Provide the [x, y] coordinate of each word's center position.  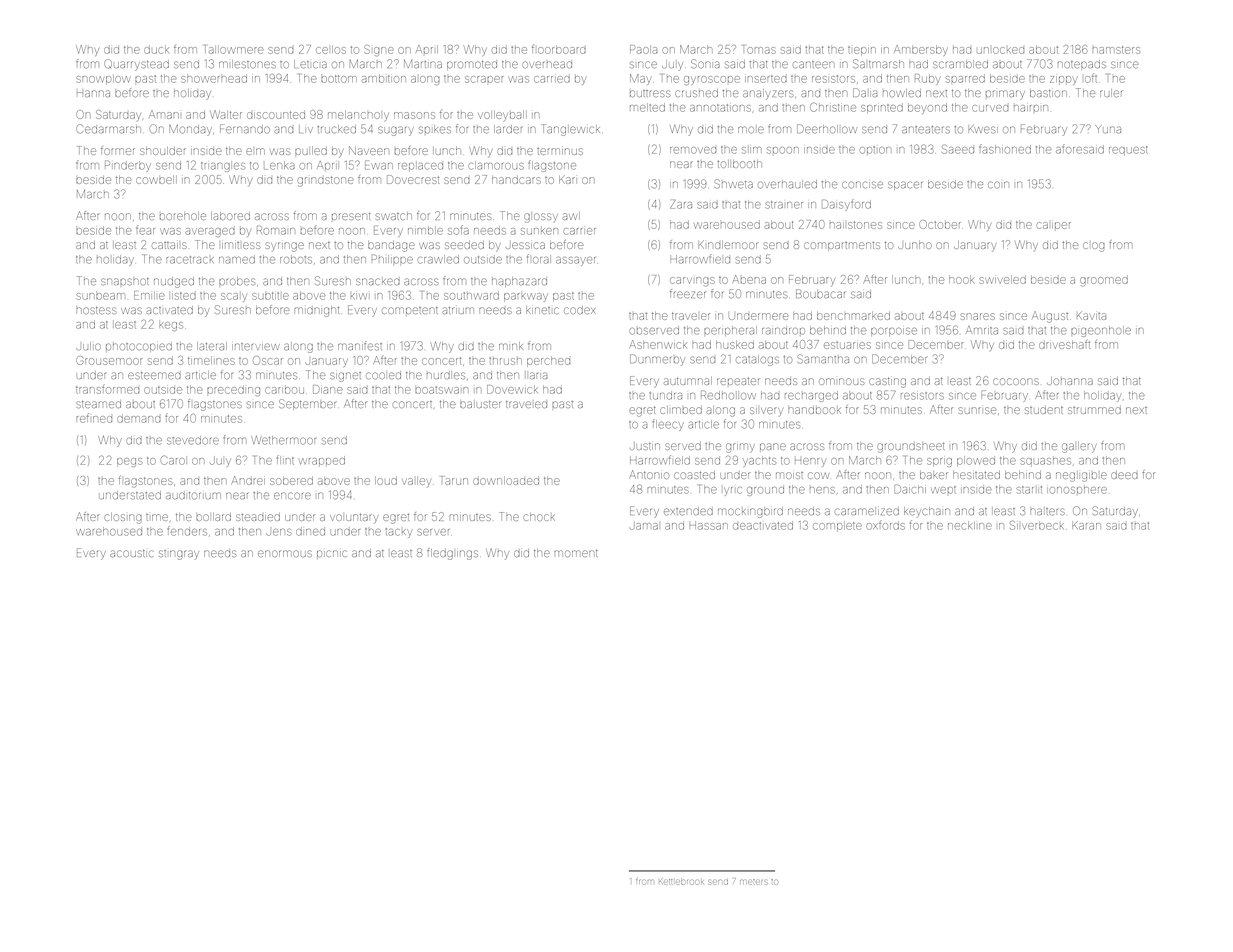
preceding [233, 391]
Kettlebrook [681, 882]
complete [837, 526]
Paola [643, 49]
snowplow [103, 79]
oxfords [885, 525]
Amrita [982, 330]
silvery [766, 411]
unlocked [1000, 50]
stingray [179, 555]
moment [576, 553]
